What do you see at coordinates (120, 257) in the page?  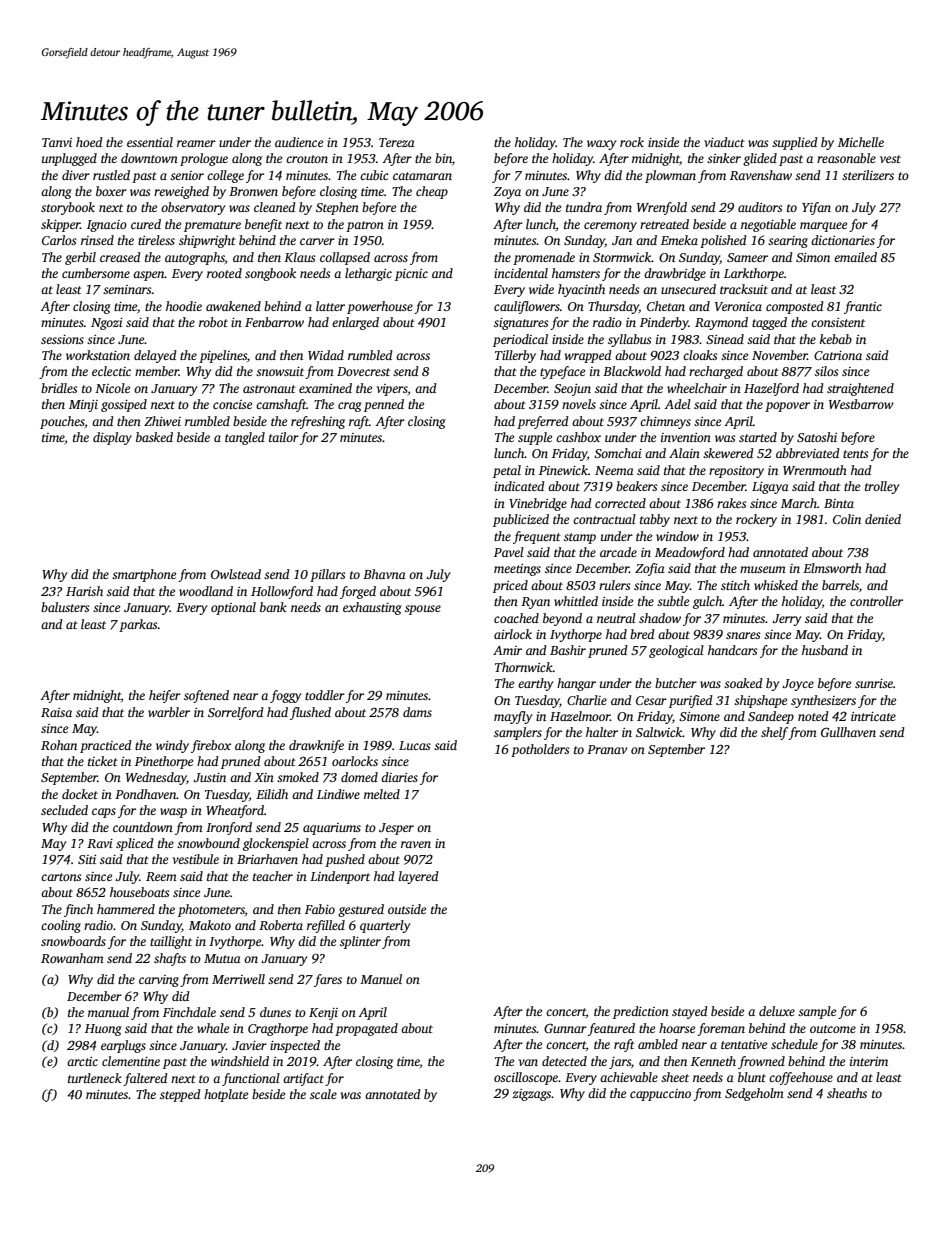 I see `creased` at bounding box center [120, 257].
